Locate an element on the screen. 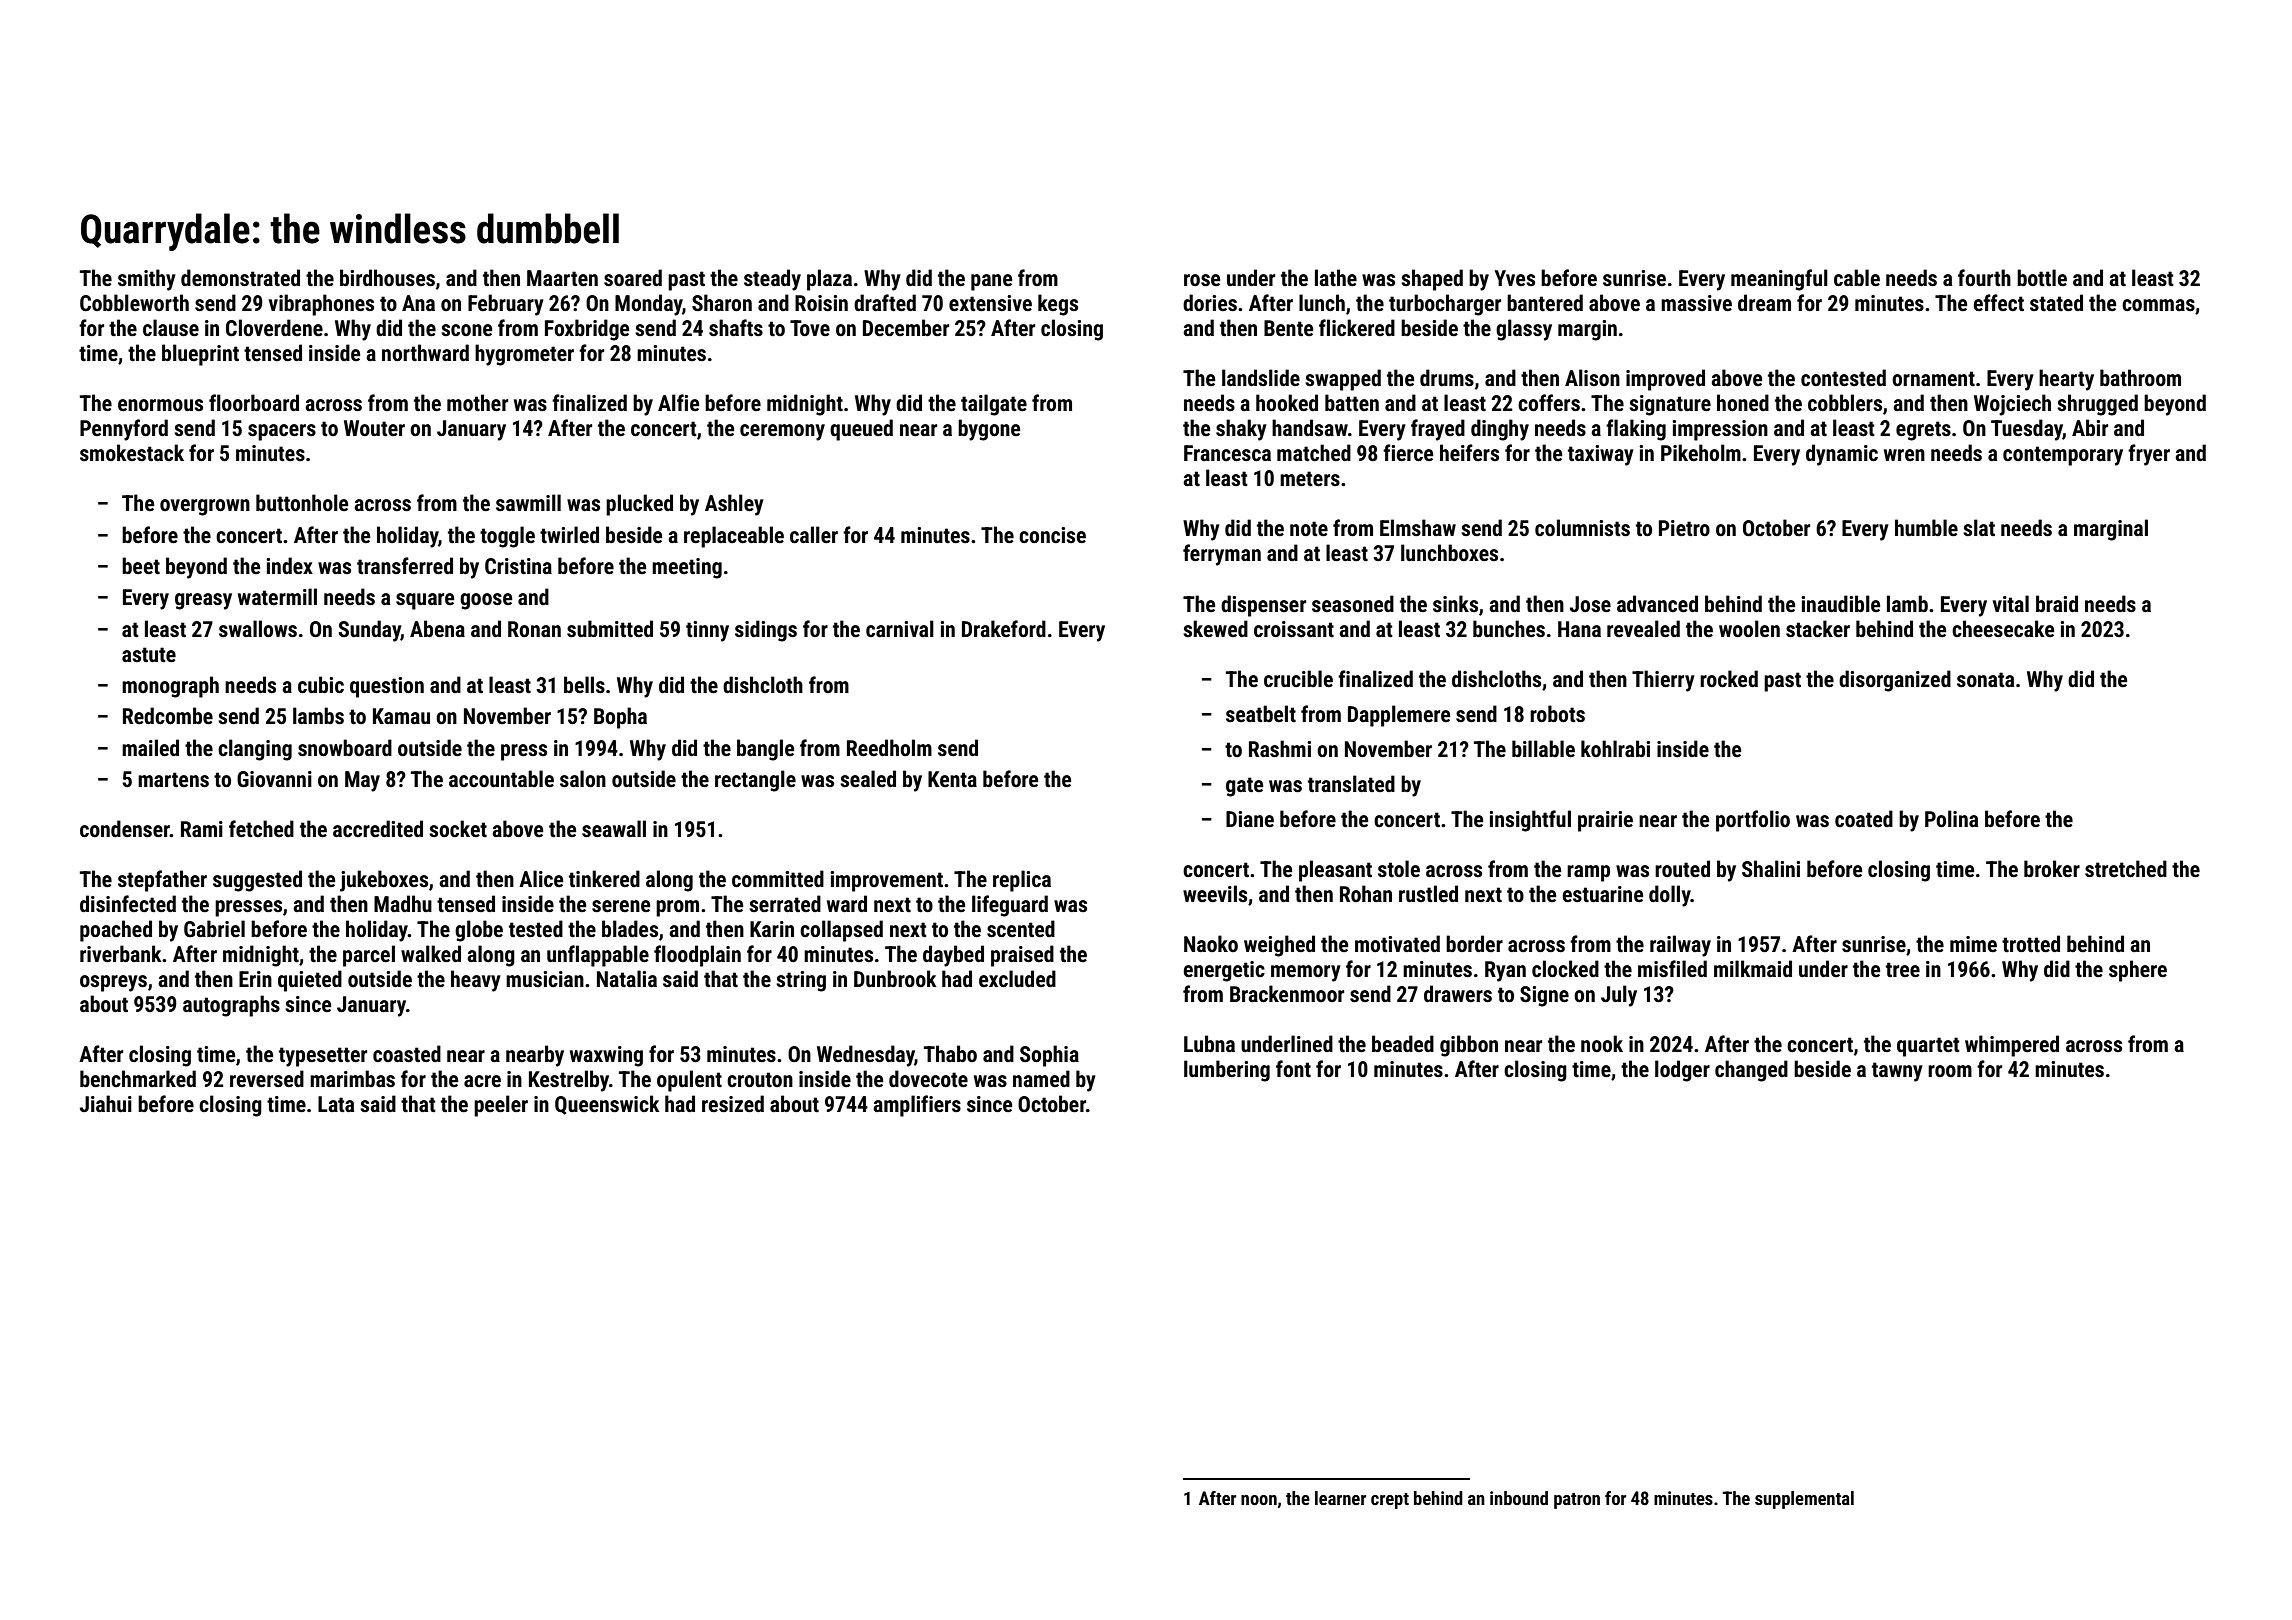 This screenshot has height=1620, width=2292. whimpered is located at coordinates (2012, 1046).
